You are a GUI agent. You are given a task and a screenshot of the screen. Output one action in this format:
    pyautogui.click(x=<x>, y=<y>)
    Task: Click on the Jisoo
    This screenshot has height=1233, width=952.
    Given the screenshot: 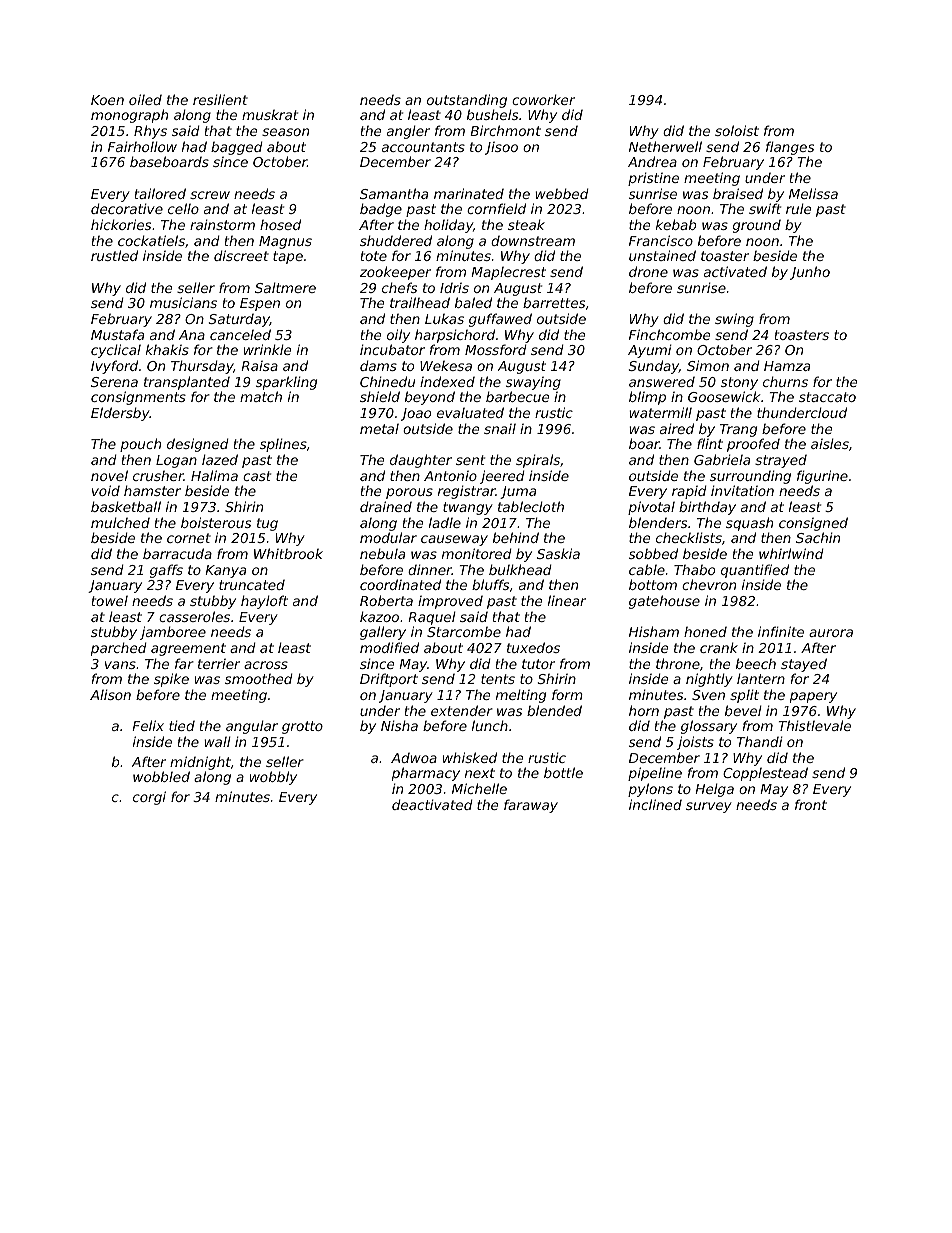 What is the action you would take?
    pyautogui.click(x=501, y=148)
